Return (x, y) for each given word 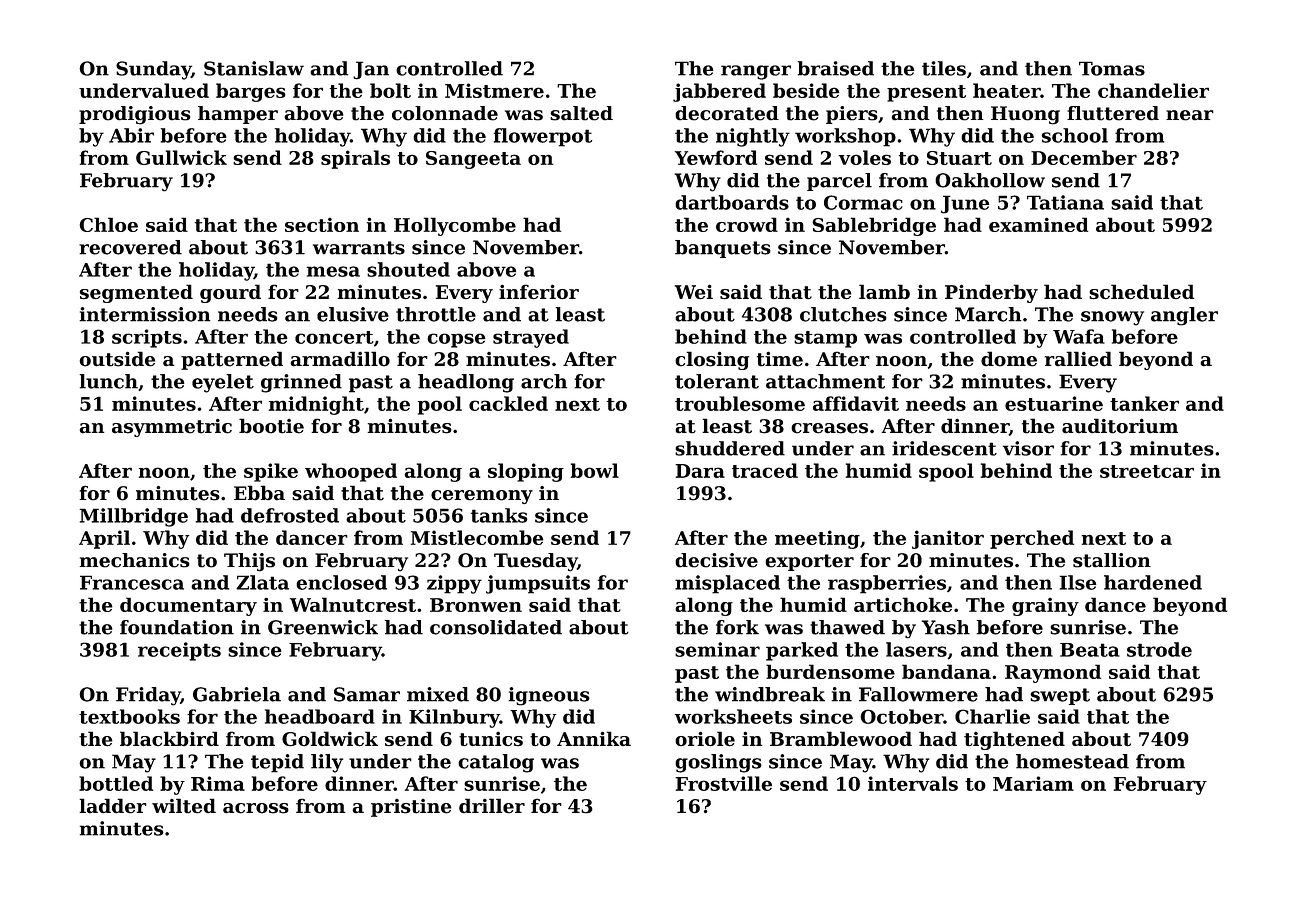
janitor (948, 539)
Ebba (259, 493)
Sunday (153, 70)
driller (492, 806)
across (256, 808)
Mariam (1033, 783)
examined (1038, 224)
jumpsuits (538, 584)
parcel (839, 182)
